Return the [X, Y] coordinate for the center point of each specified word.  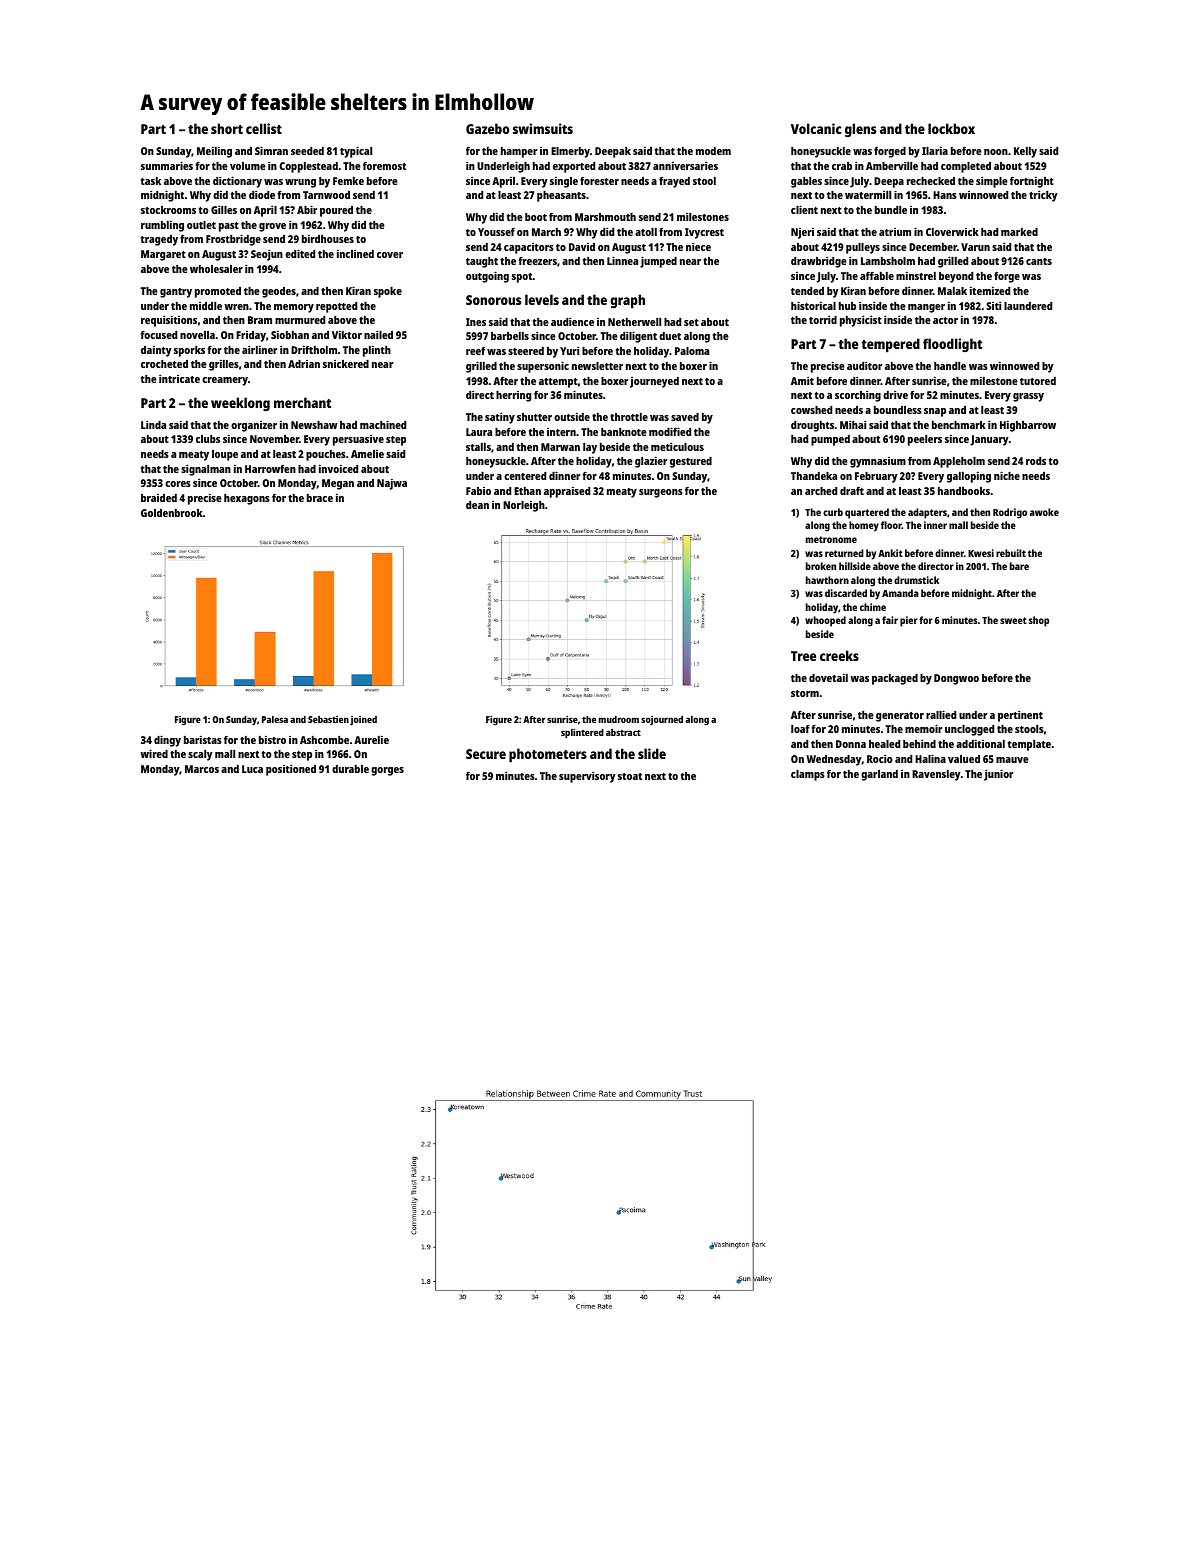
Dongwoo [956, 679]
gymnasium [878, 462]
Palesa [275, 719]
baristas [203, 739]
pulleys [863, 248]
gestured [691, 462]
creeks [839, 655]
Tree [803, 656]
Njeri [802, 233]
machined [383, 424]
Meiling [214, 152]
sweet [1013, 620]
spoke [388, 292]
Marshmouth [605, 217]
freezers [538, 261]
